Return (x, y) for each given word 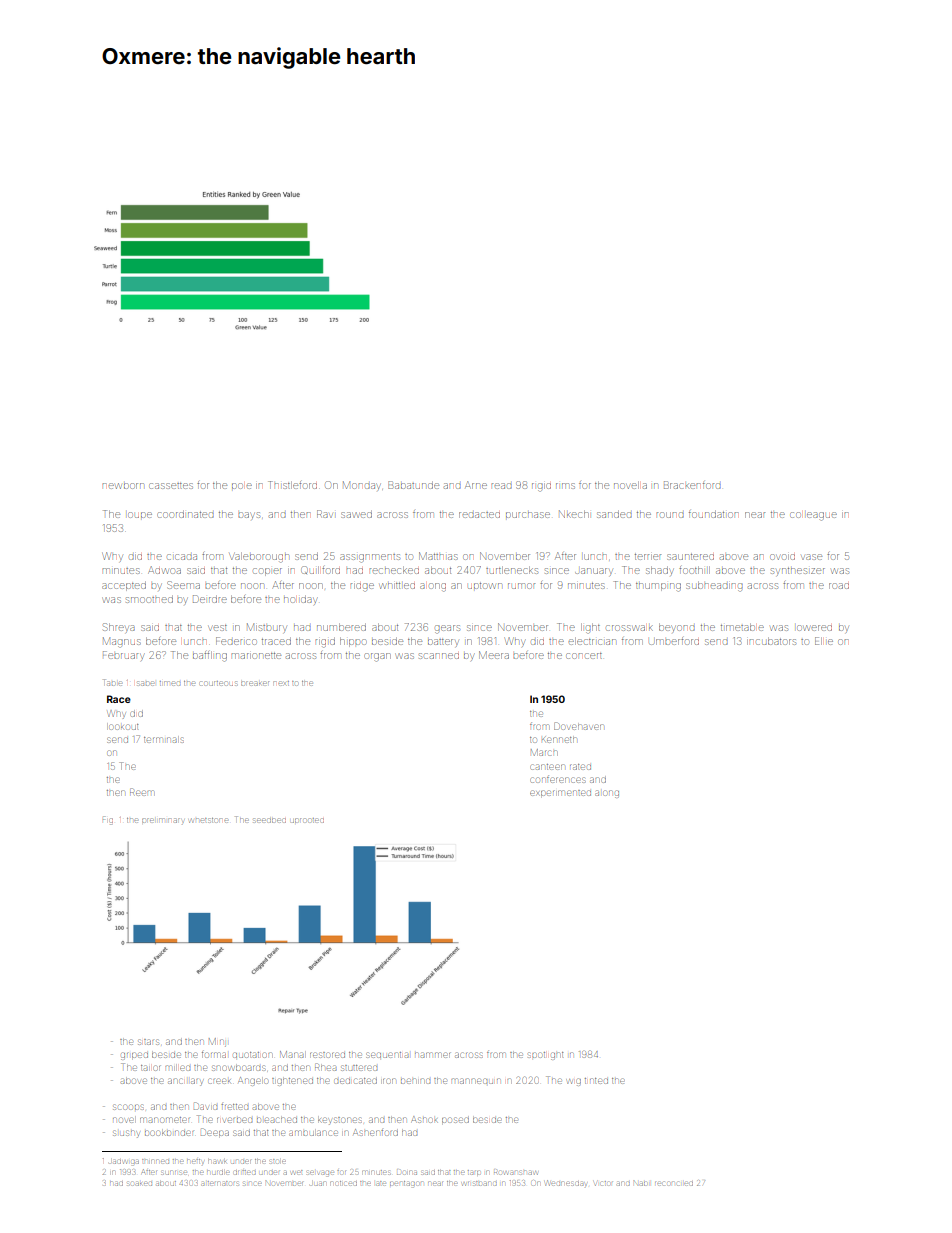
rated (580, 767)
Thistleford (292, 485)
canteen (547, 767)
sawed (356, 514)
